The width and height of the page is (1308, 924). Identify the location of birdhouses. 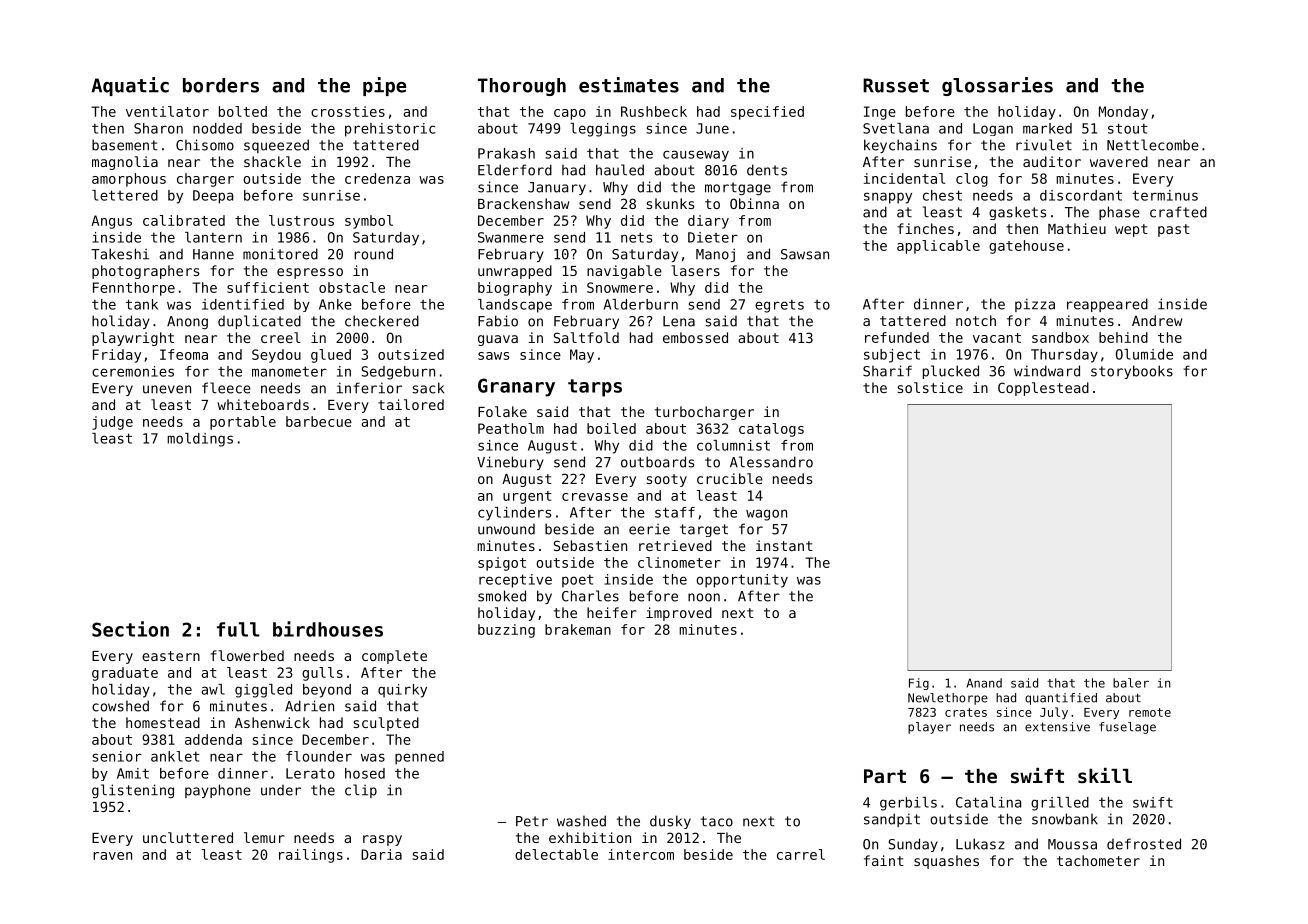
(328, 629).
